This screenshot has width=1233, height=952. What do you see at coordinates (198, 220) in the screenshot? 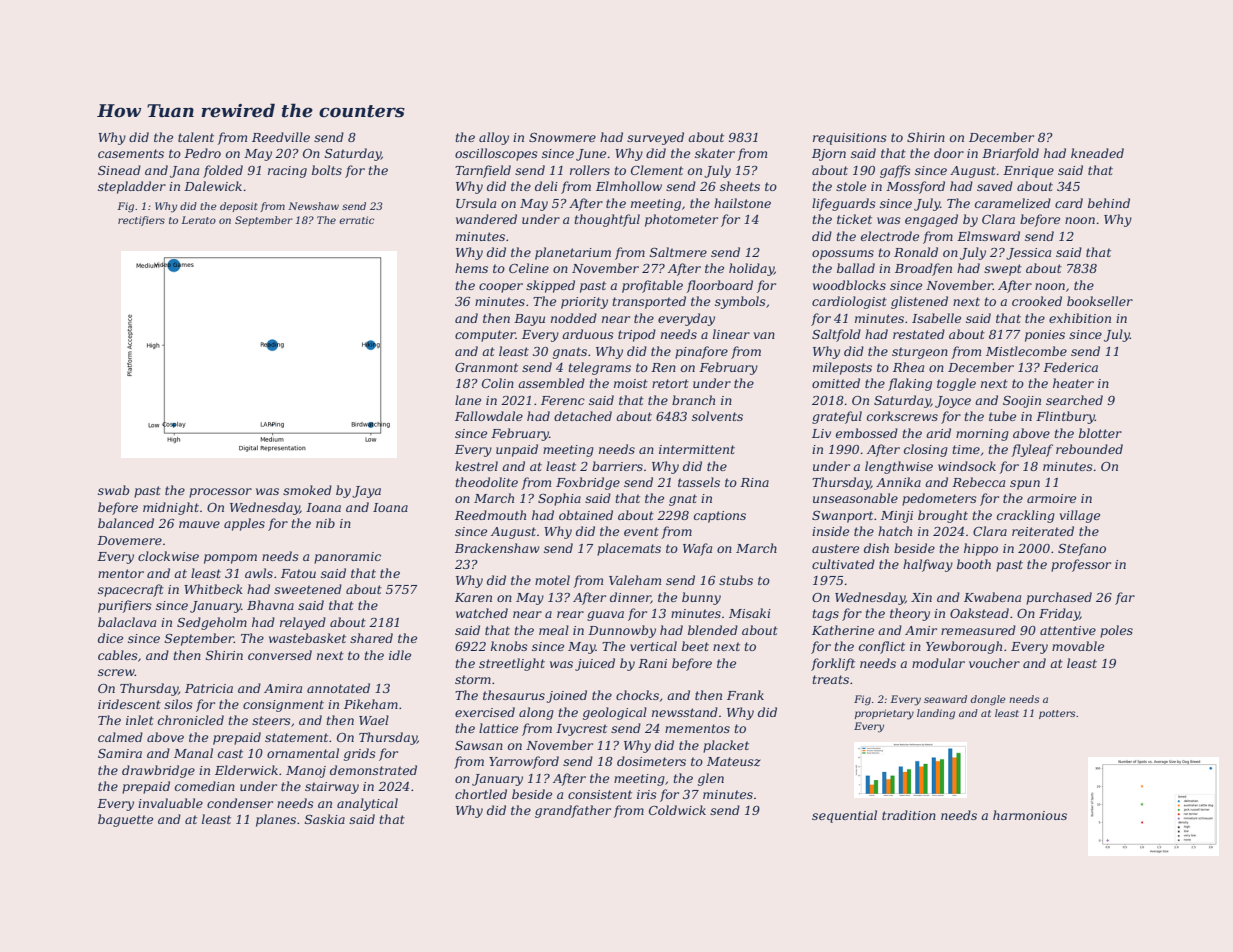
I see `Lerato` at bounding box center [198, 220].
